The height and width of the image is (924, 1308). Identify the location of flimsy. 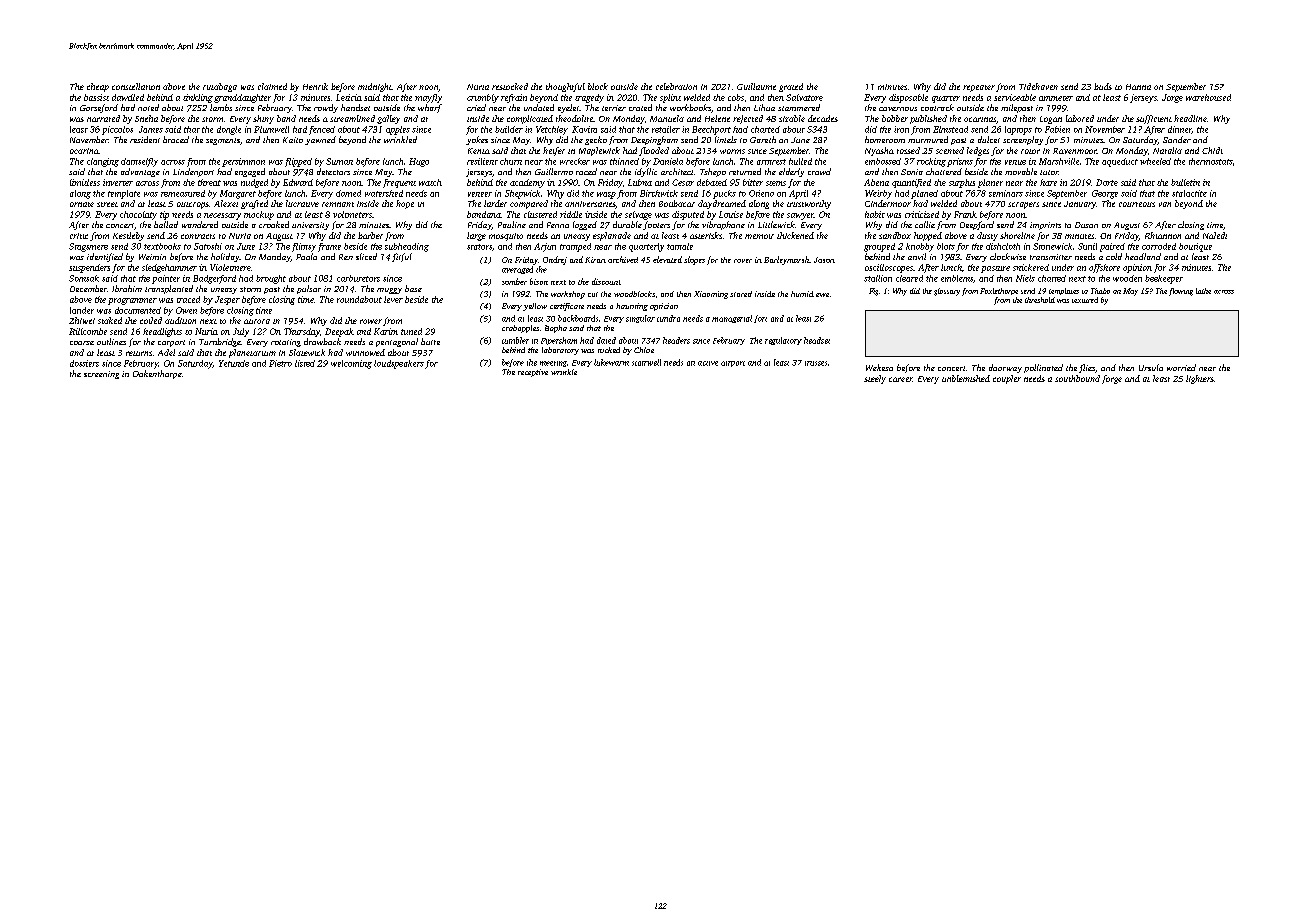
(304, 247).
